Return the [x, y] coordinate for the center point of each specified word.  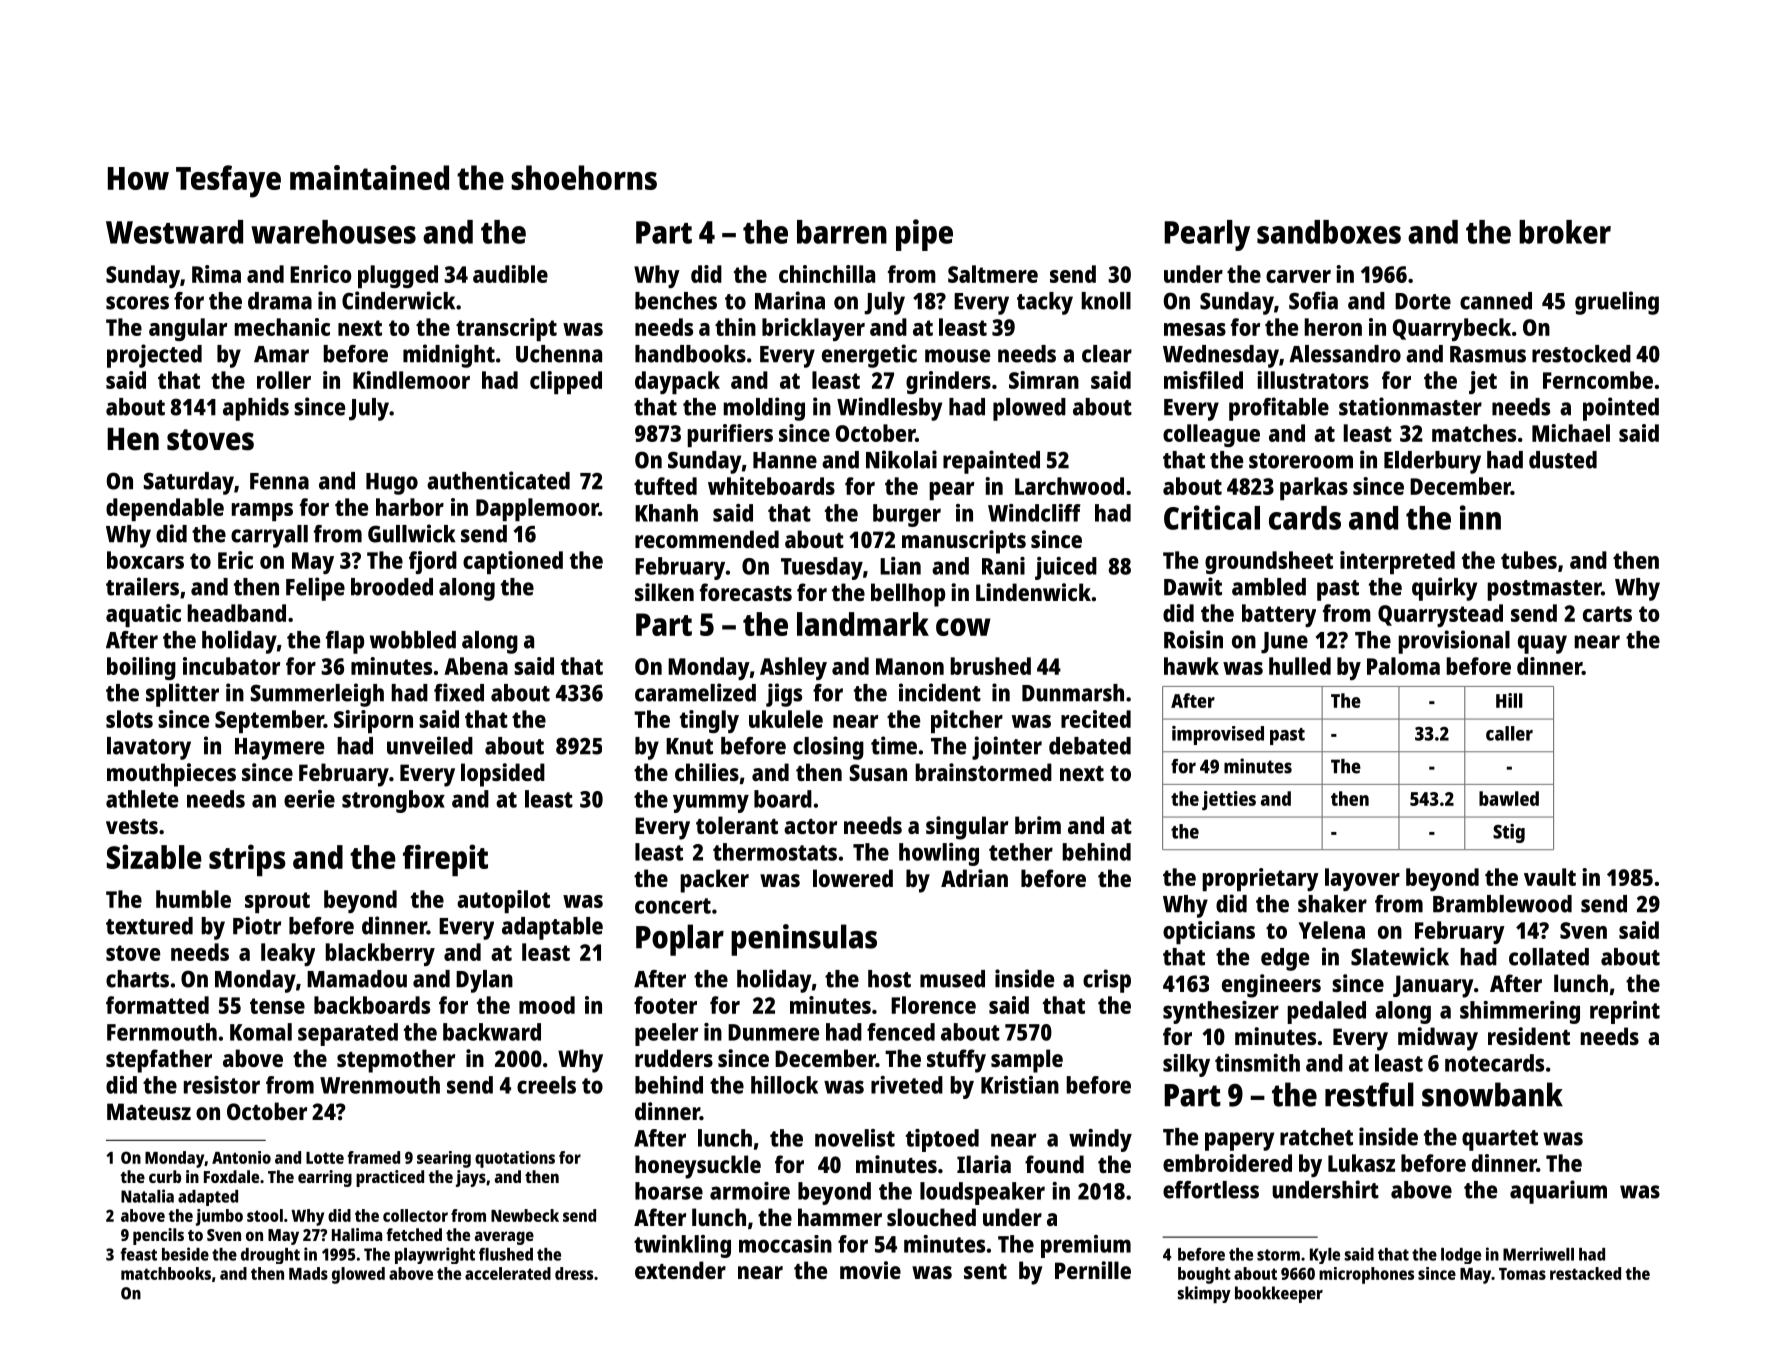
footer [665, 1005]
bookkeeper [1279, 1294]
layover [1362, 879]
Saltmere [993, 274]
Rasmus [1488, 354]
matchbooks [166, 1273]
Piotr [257, 925]
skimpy [1204, 1295]
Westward [174, 232]
